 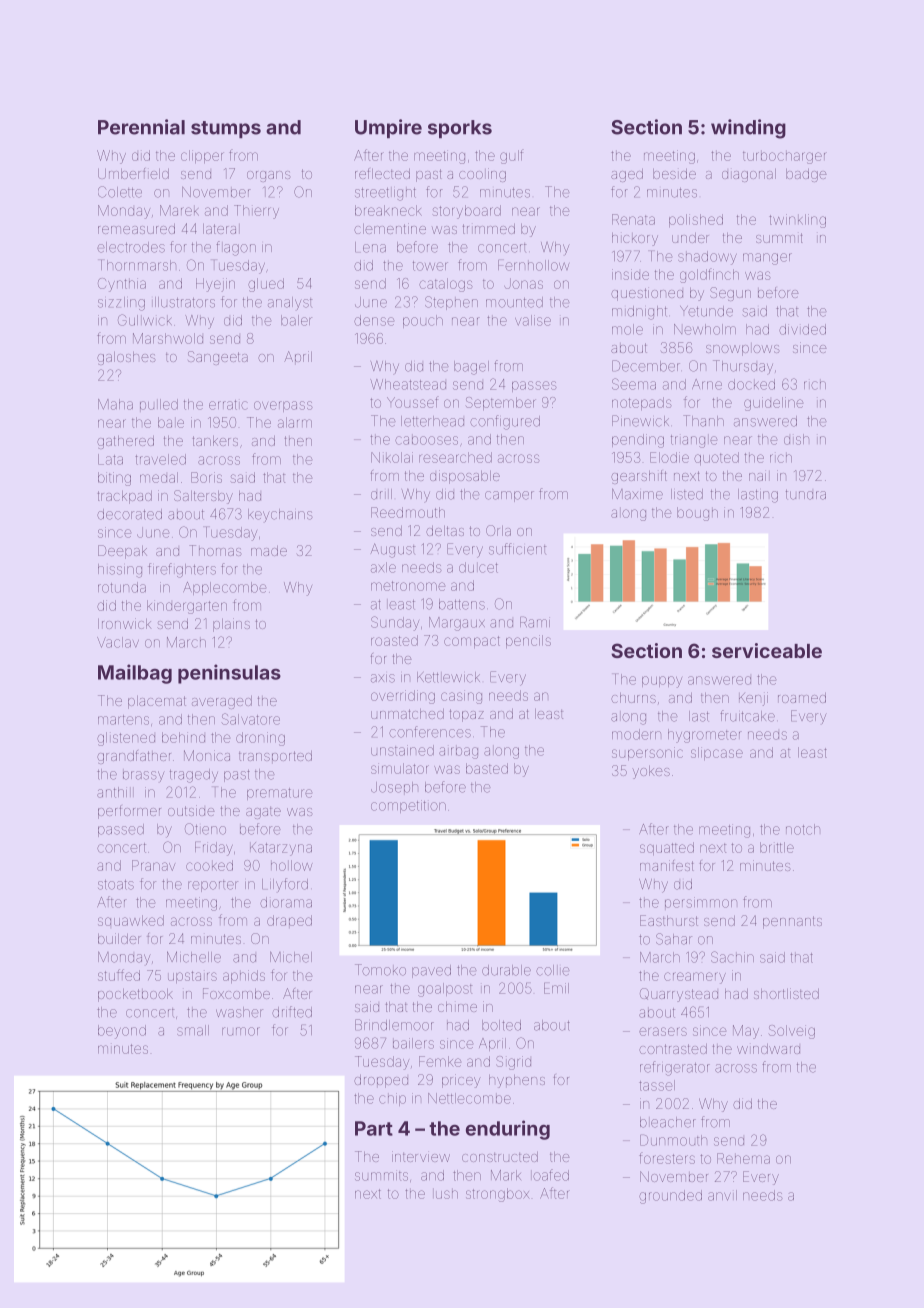 I want to click on sporks, so click(x=460, y=129).
